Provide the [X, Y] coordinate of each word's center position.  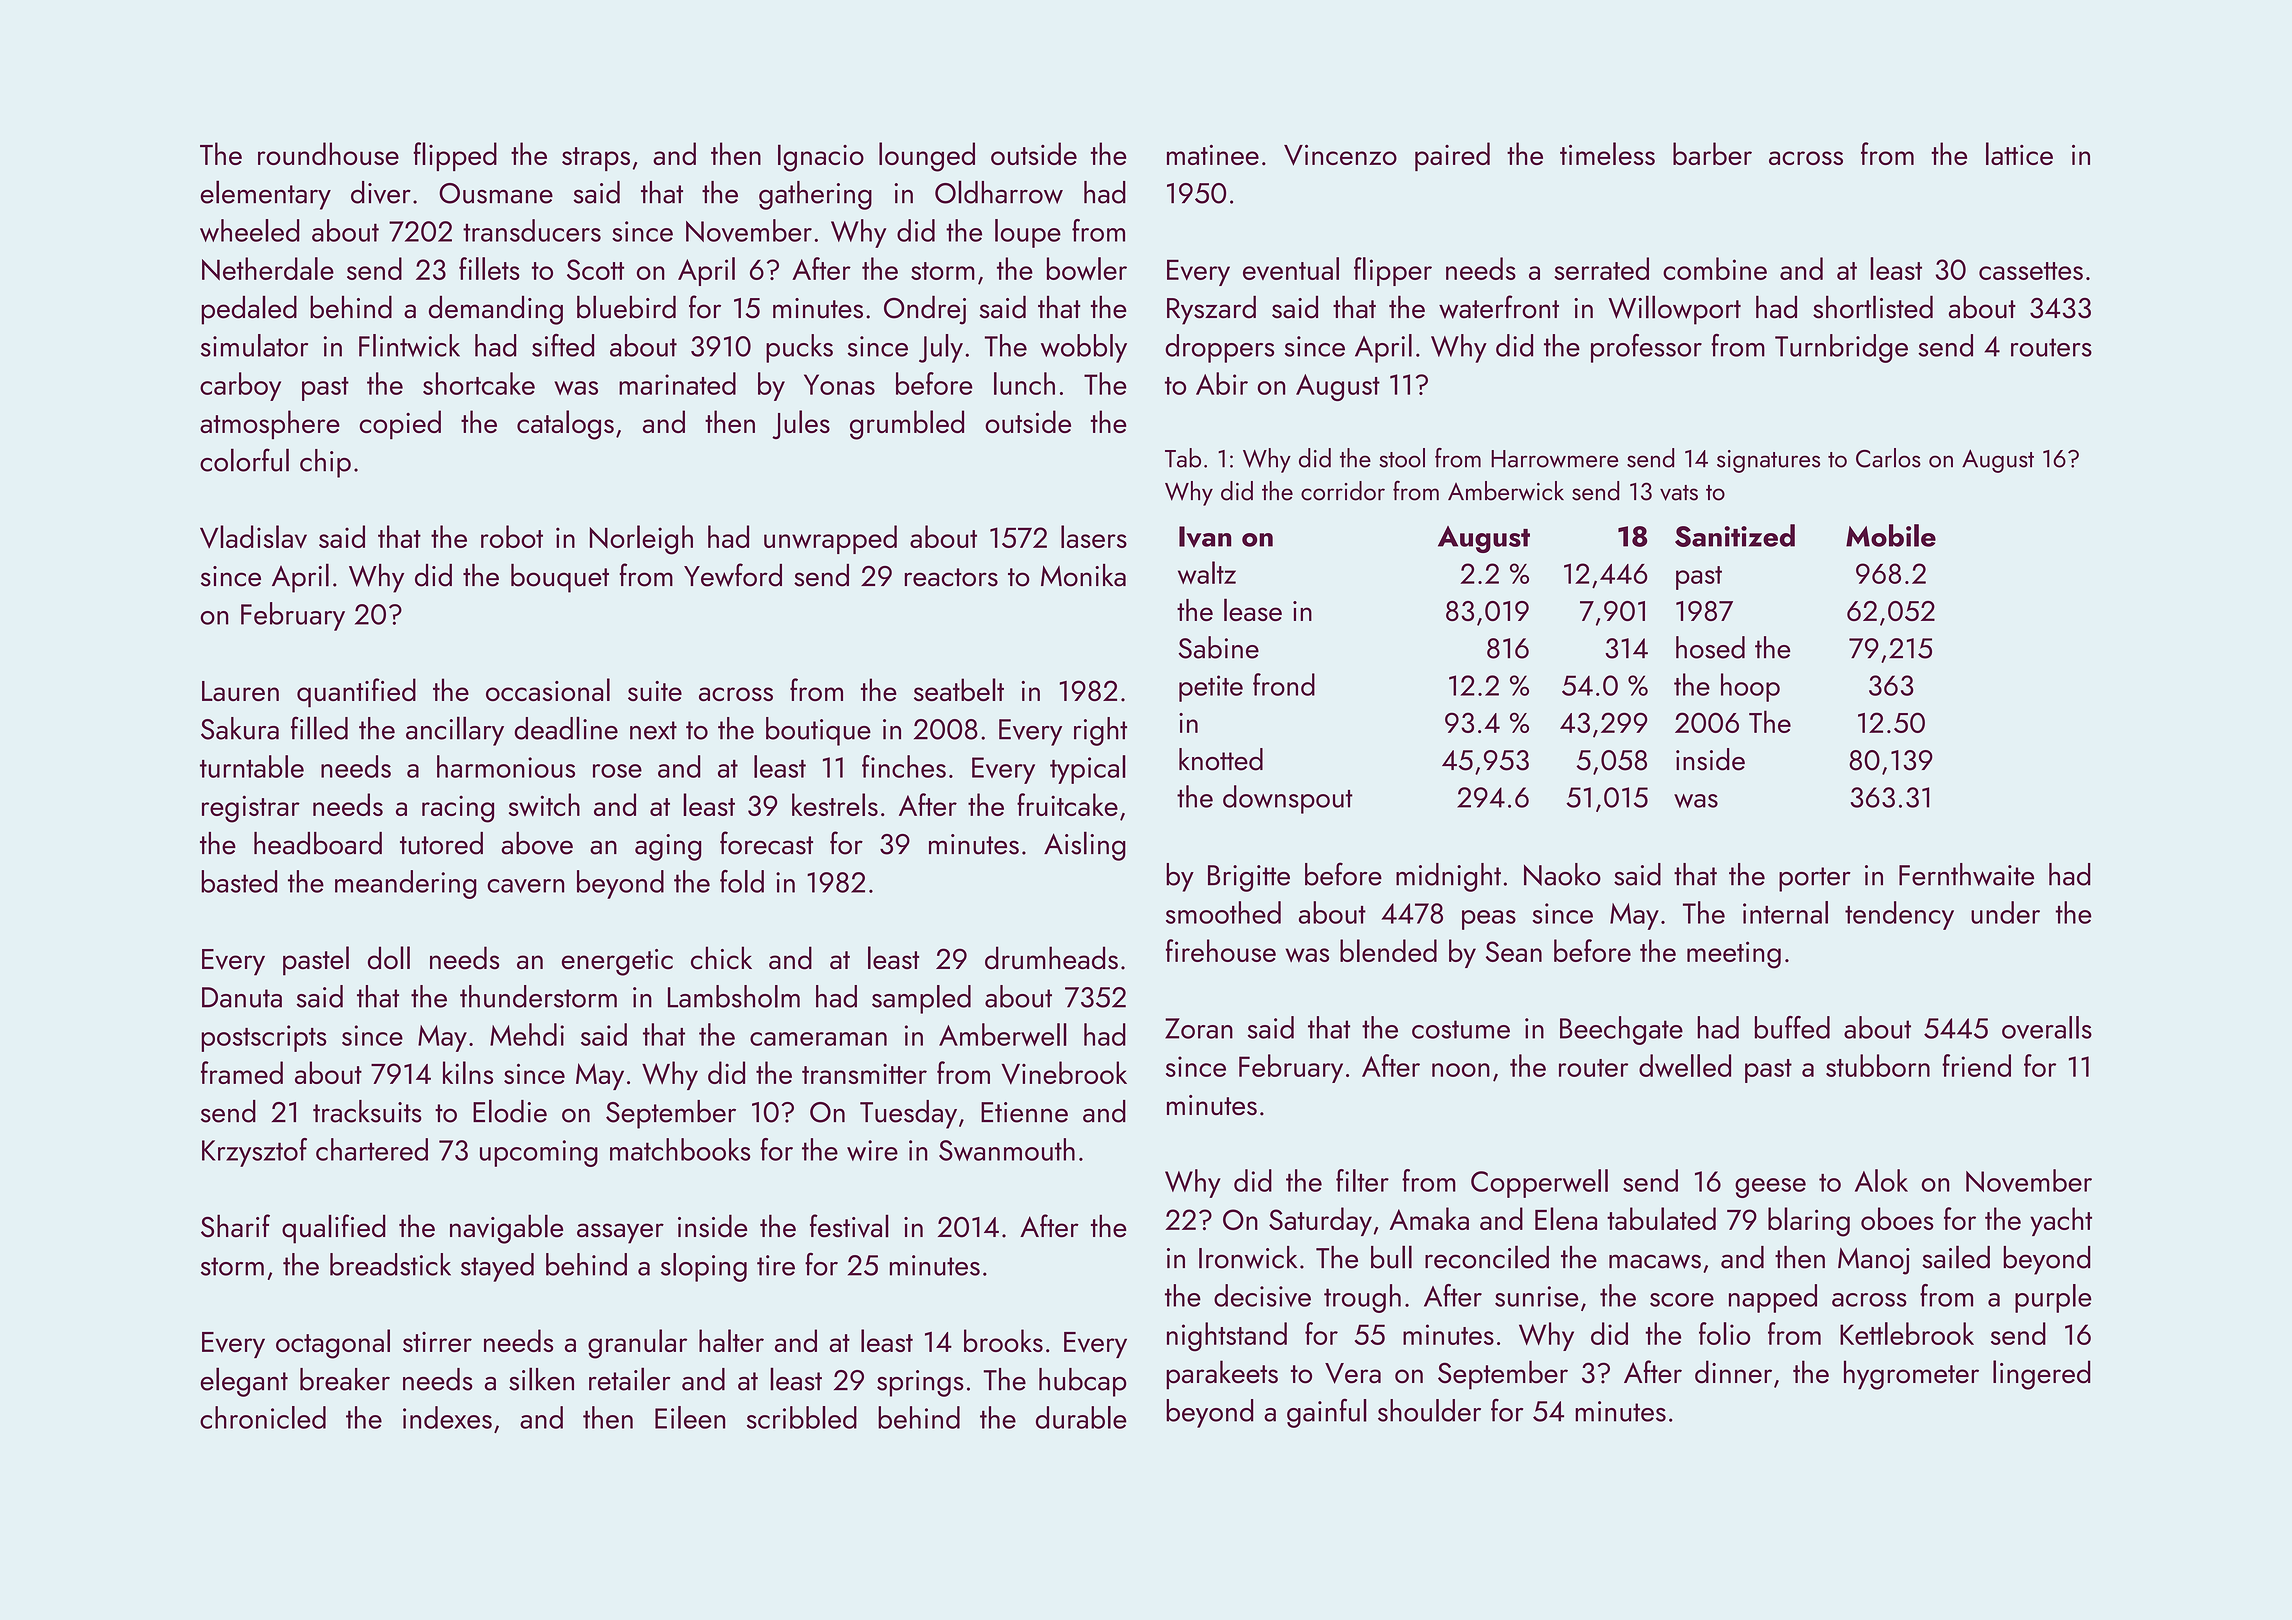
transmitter [864, 1074]
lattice [2019, 153]
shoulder [1429, 1410]
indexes [447, 1417]
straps [596, 159]
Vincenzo [1340, 155]
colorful [244, 460]
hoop [1750, 687]
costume [1461, 1029]
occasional [548, 689]
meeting [1734, 955]
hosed [1710, 647]
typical [1088, 769]
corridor [1343, 491]
